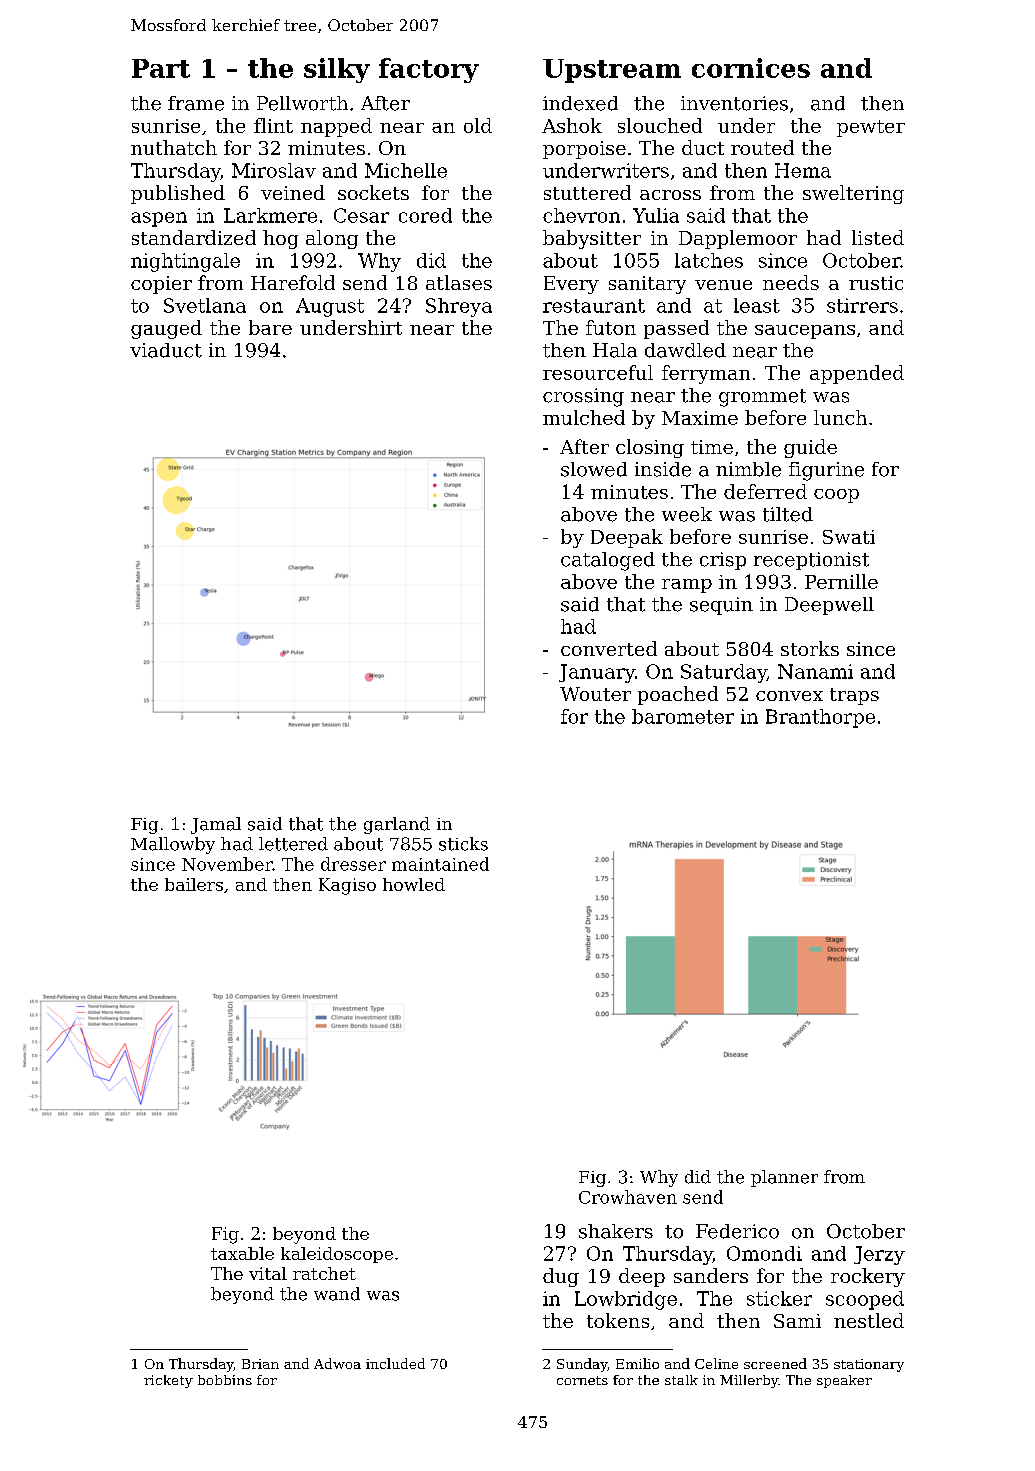 The image size is (1035, 1471). What do you see at coordinates (582, 1380) in the screenshot?
I see `cornets` at bounding box center [582, 1380].
